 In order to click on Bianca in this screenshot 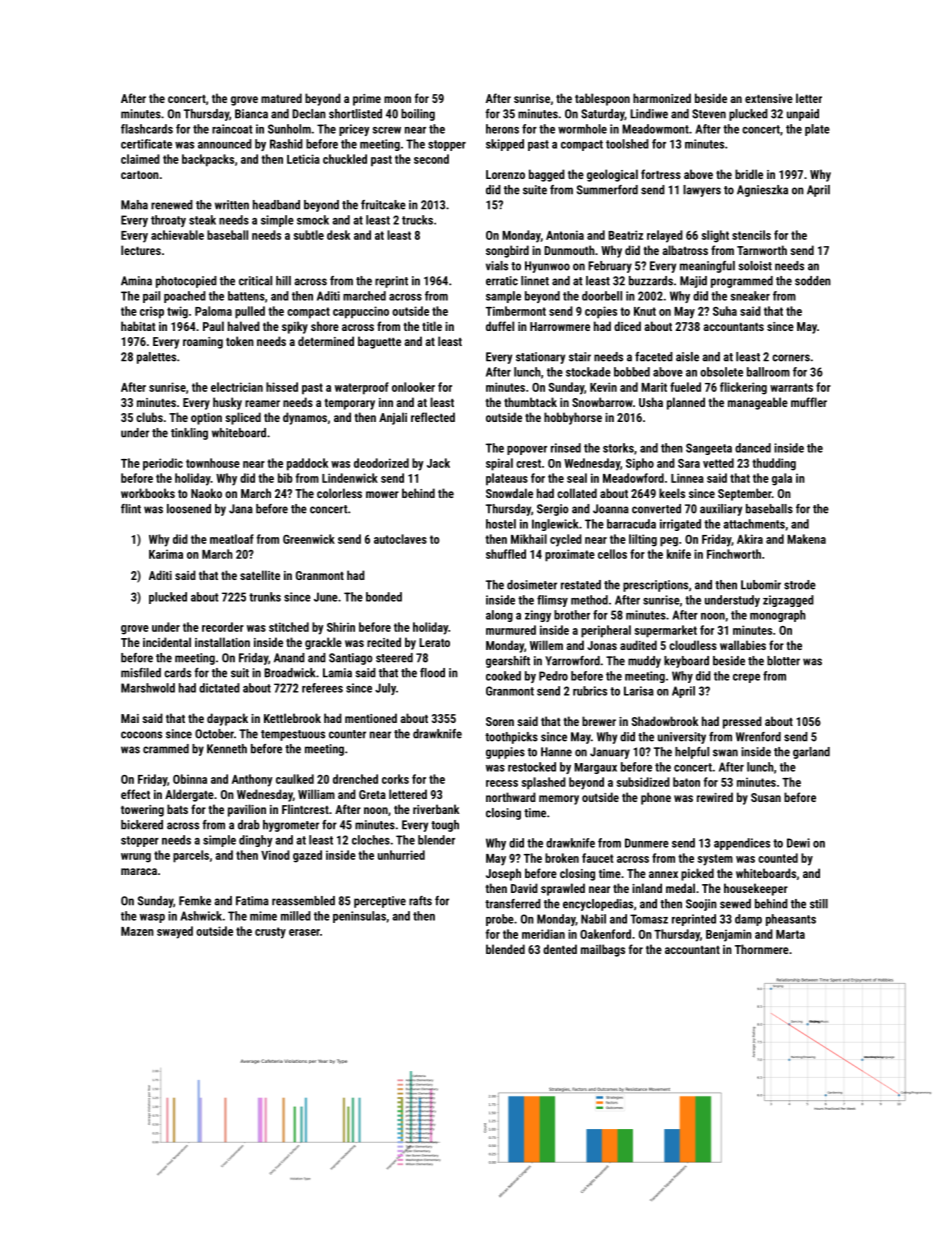, I will do `click(251, 114)`.
